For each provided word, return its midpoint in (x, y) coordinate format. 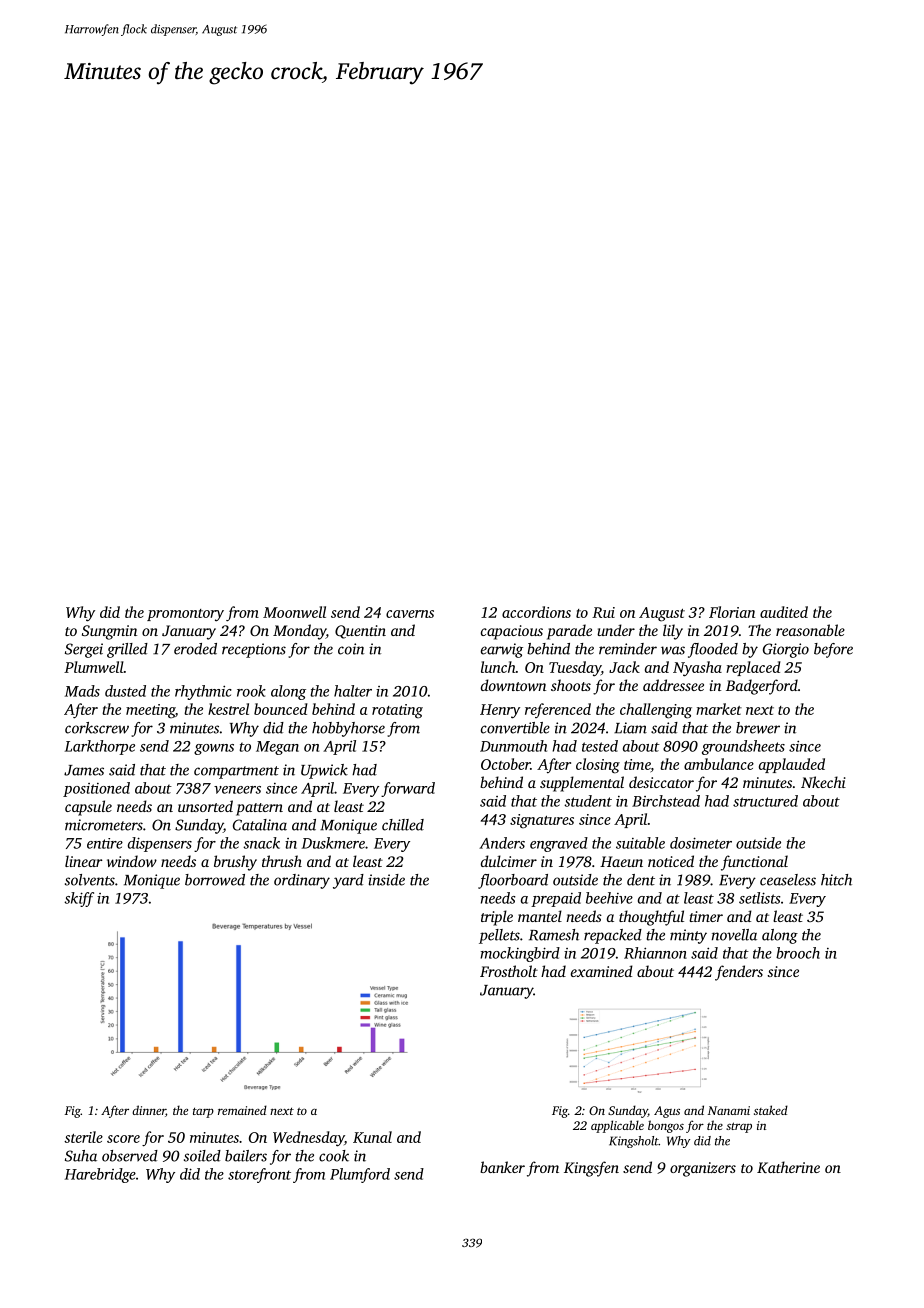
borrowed (215, 880)
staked (771, 1110)
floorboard (513, 881)
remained (242, 1110)
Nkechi (823, 782)
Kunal (372, 1137)
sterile (83, 1137)
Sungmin (109, 632)
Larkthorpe (100, 747)
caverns (410, 614)
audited (784, 612)
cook (334, 1156)
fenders (739, 973)
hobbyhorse (348, 729)
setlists (759, 898)
